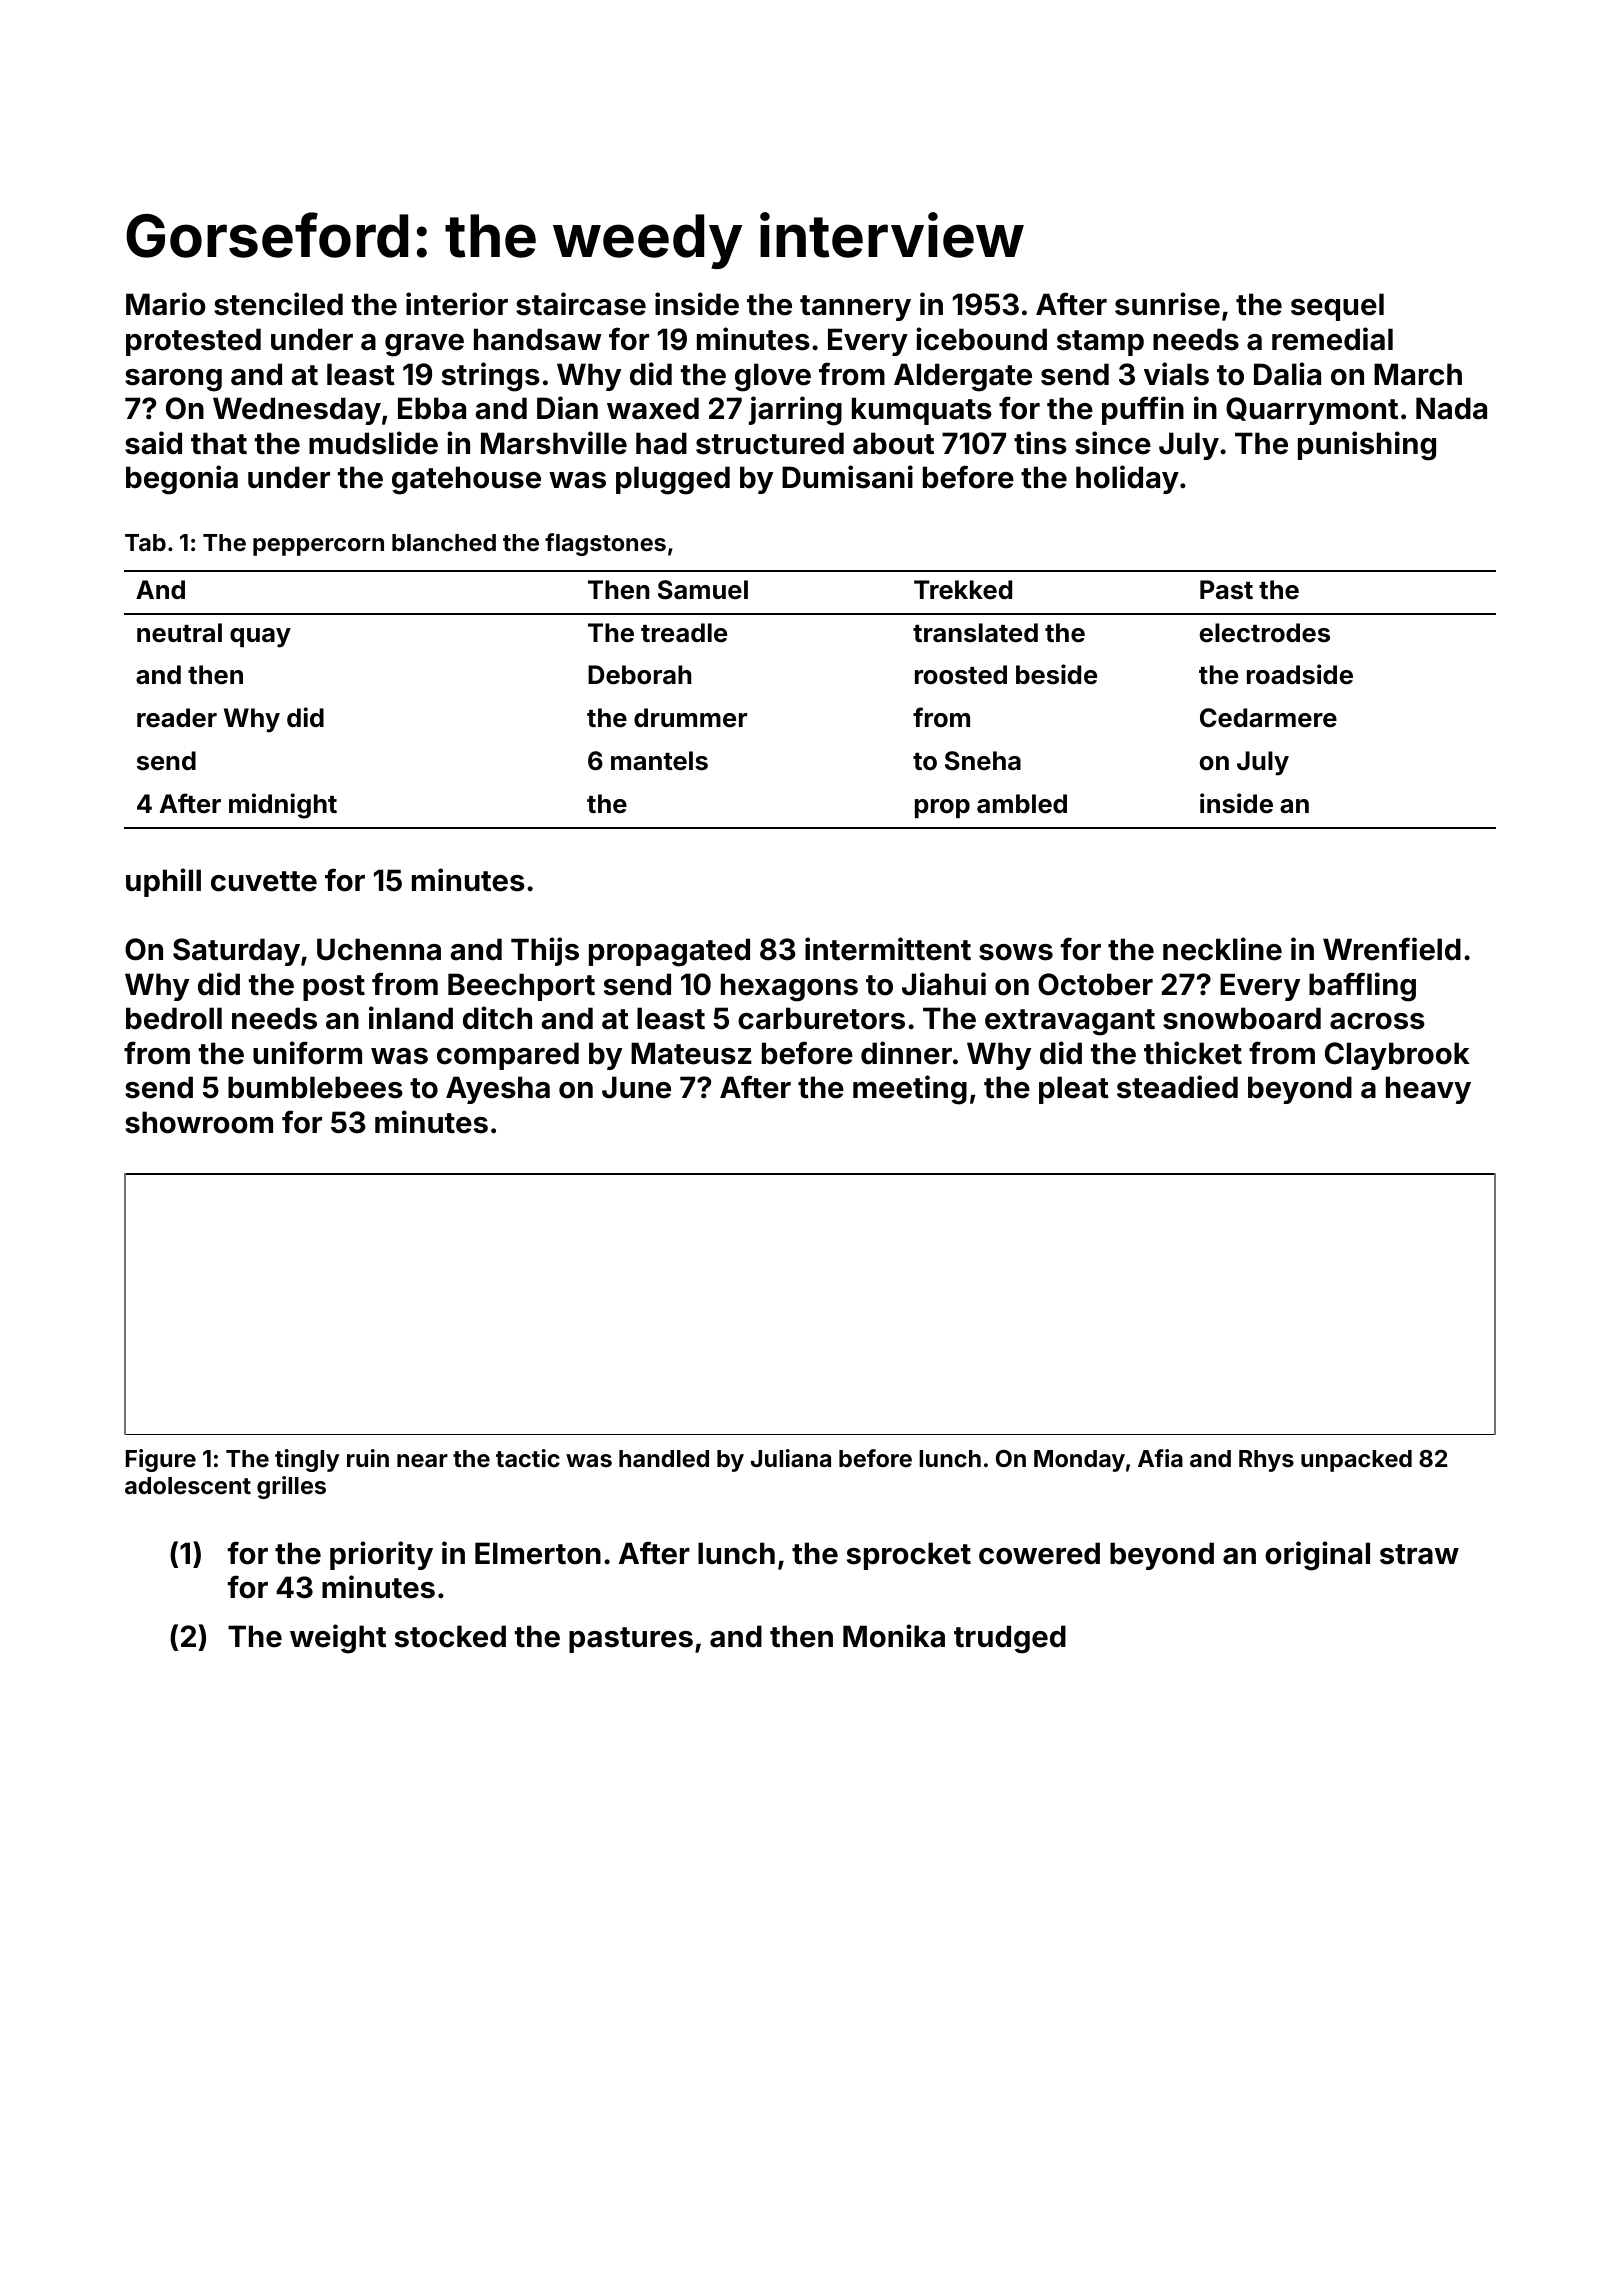 The height and width of the document is (2292, 1620). Describe the element at coordinates (1022, 804) in the document. I see `ambled` at that location.
